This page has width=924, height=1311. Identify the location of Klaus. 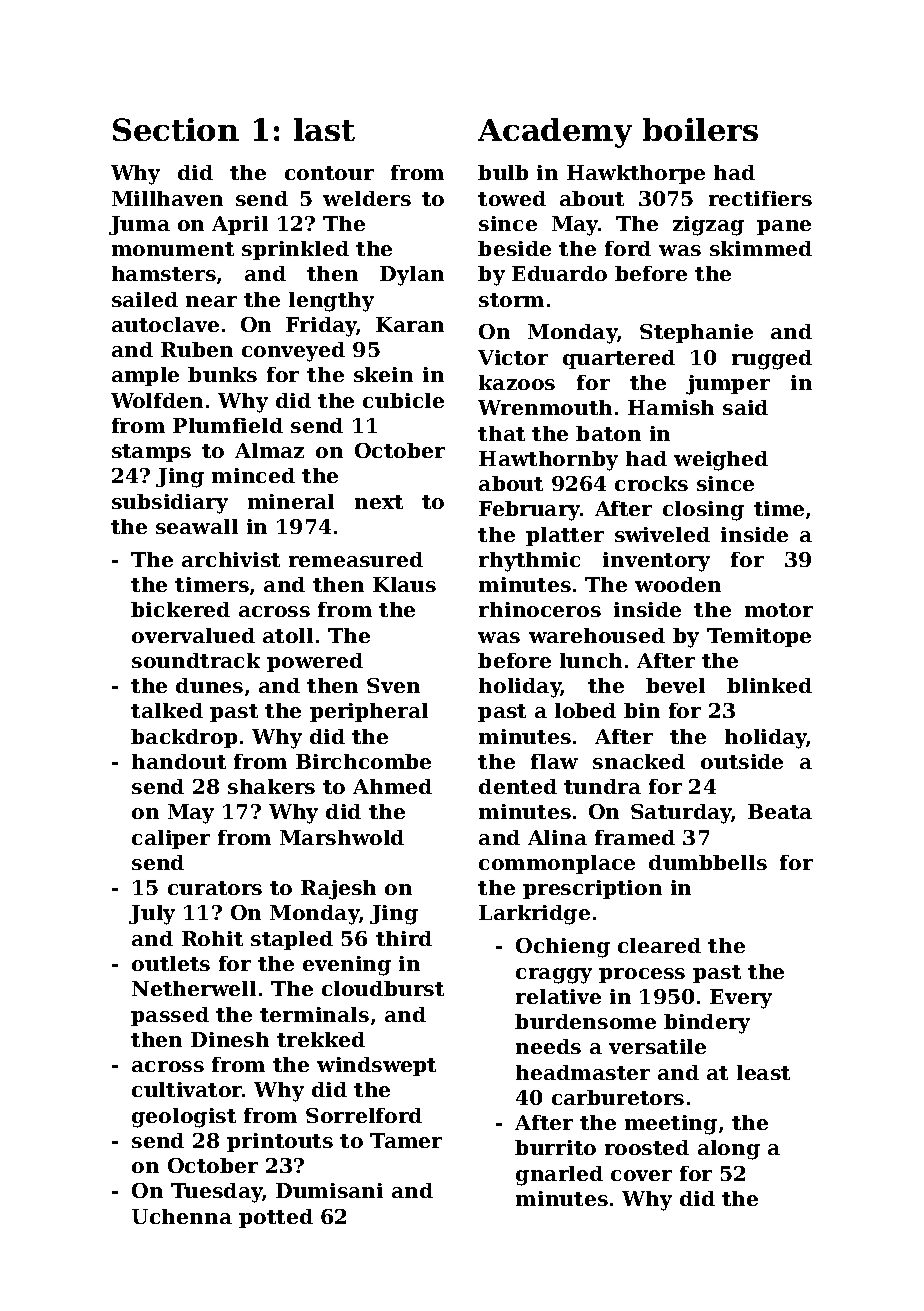
(404, 584).
